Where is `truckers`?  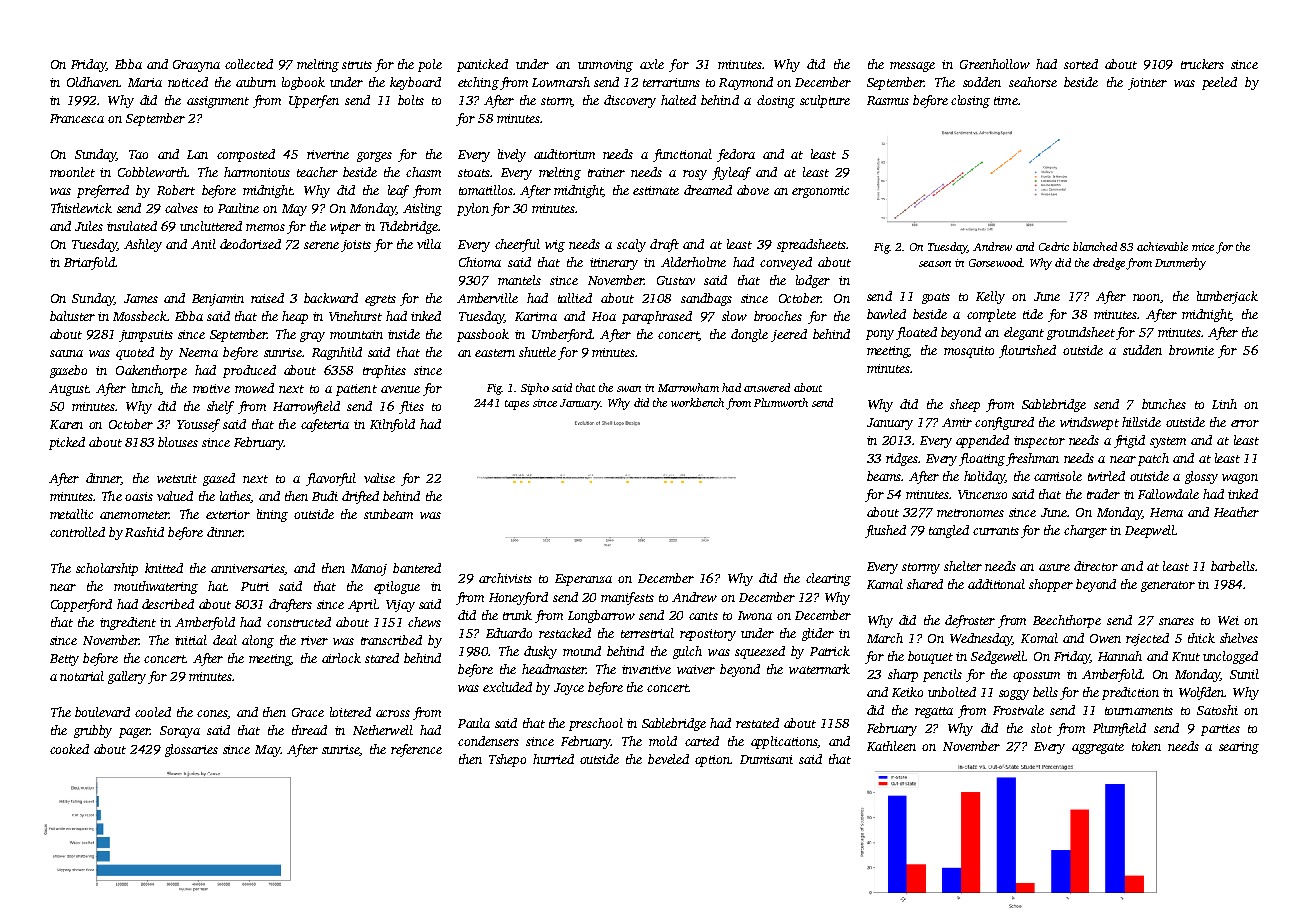 truckers is located at coordinates (1202, 64).
